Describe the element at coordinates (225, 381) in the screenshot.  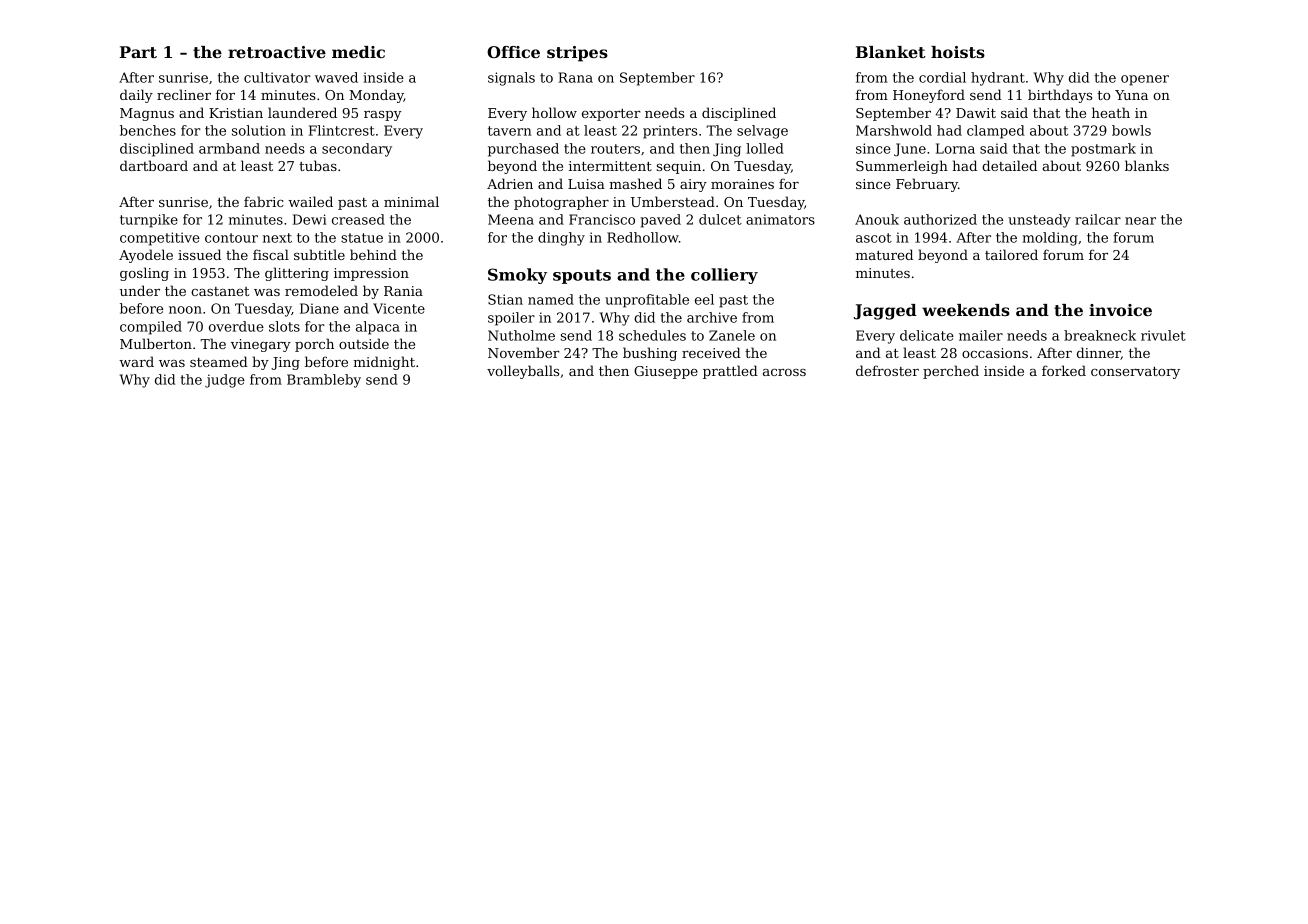
I see `judge` at that location.
